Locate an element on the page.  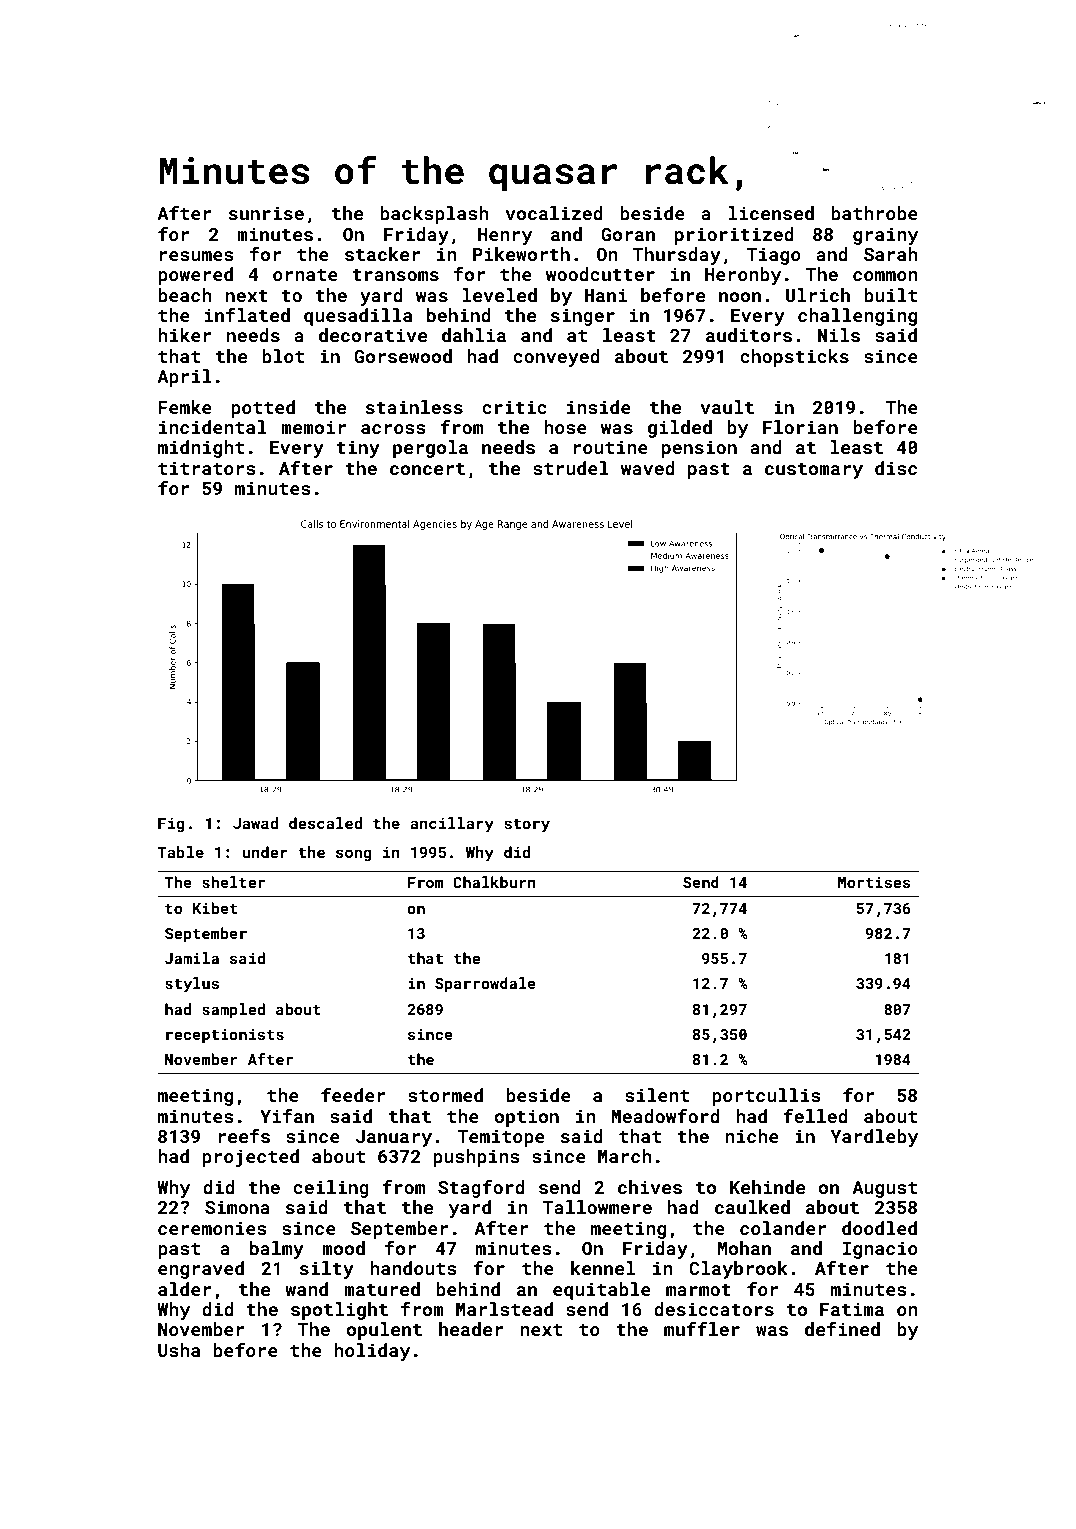
Goran is located at coordinates (628, 234).
